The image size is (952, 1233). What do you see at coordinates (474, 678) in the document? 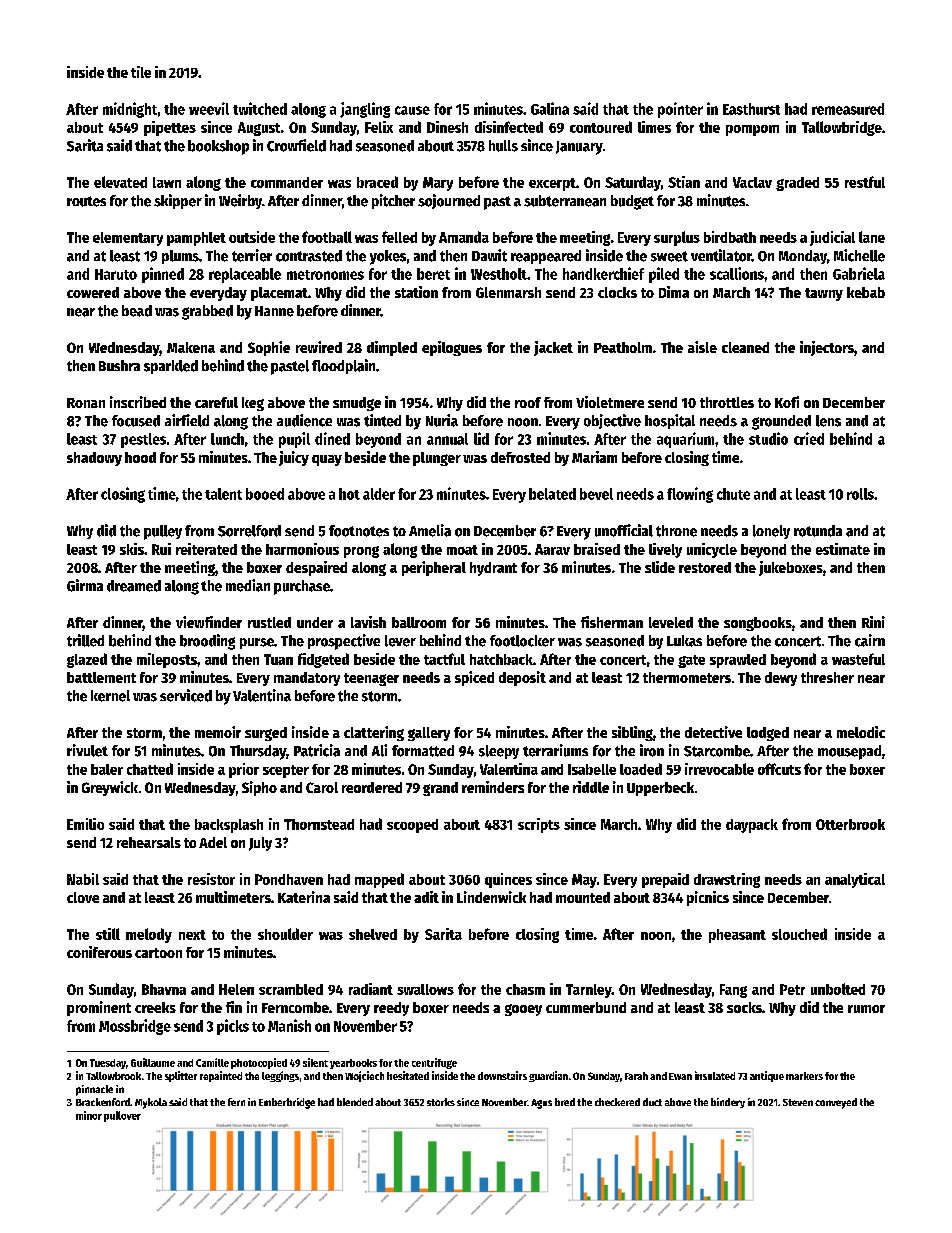
I see `spiced` at bounding box center [474, 678].
